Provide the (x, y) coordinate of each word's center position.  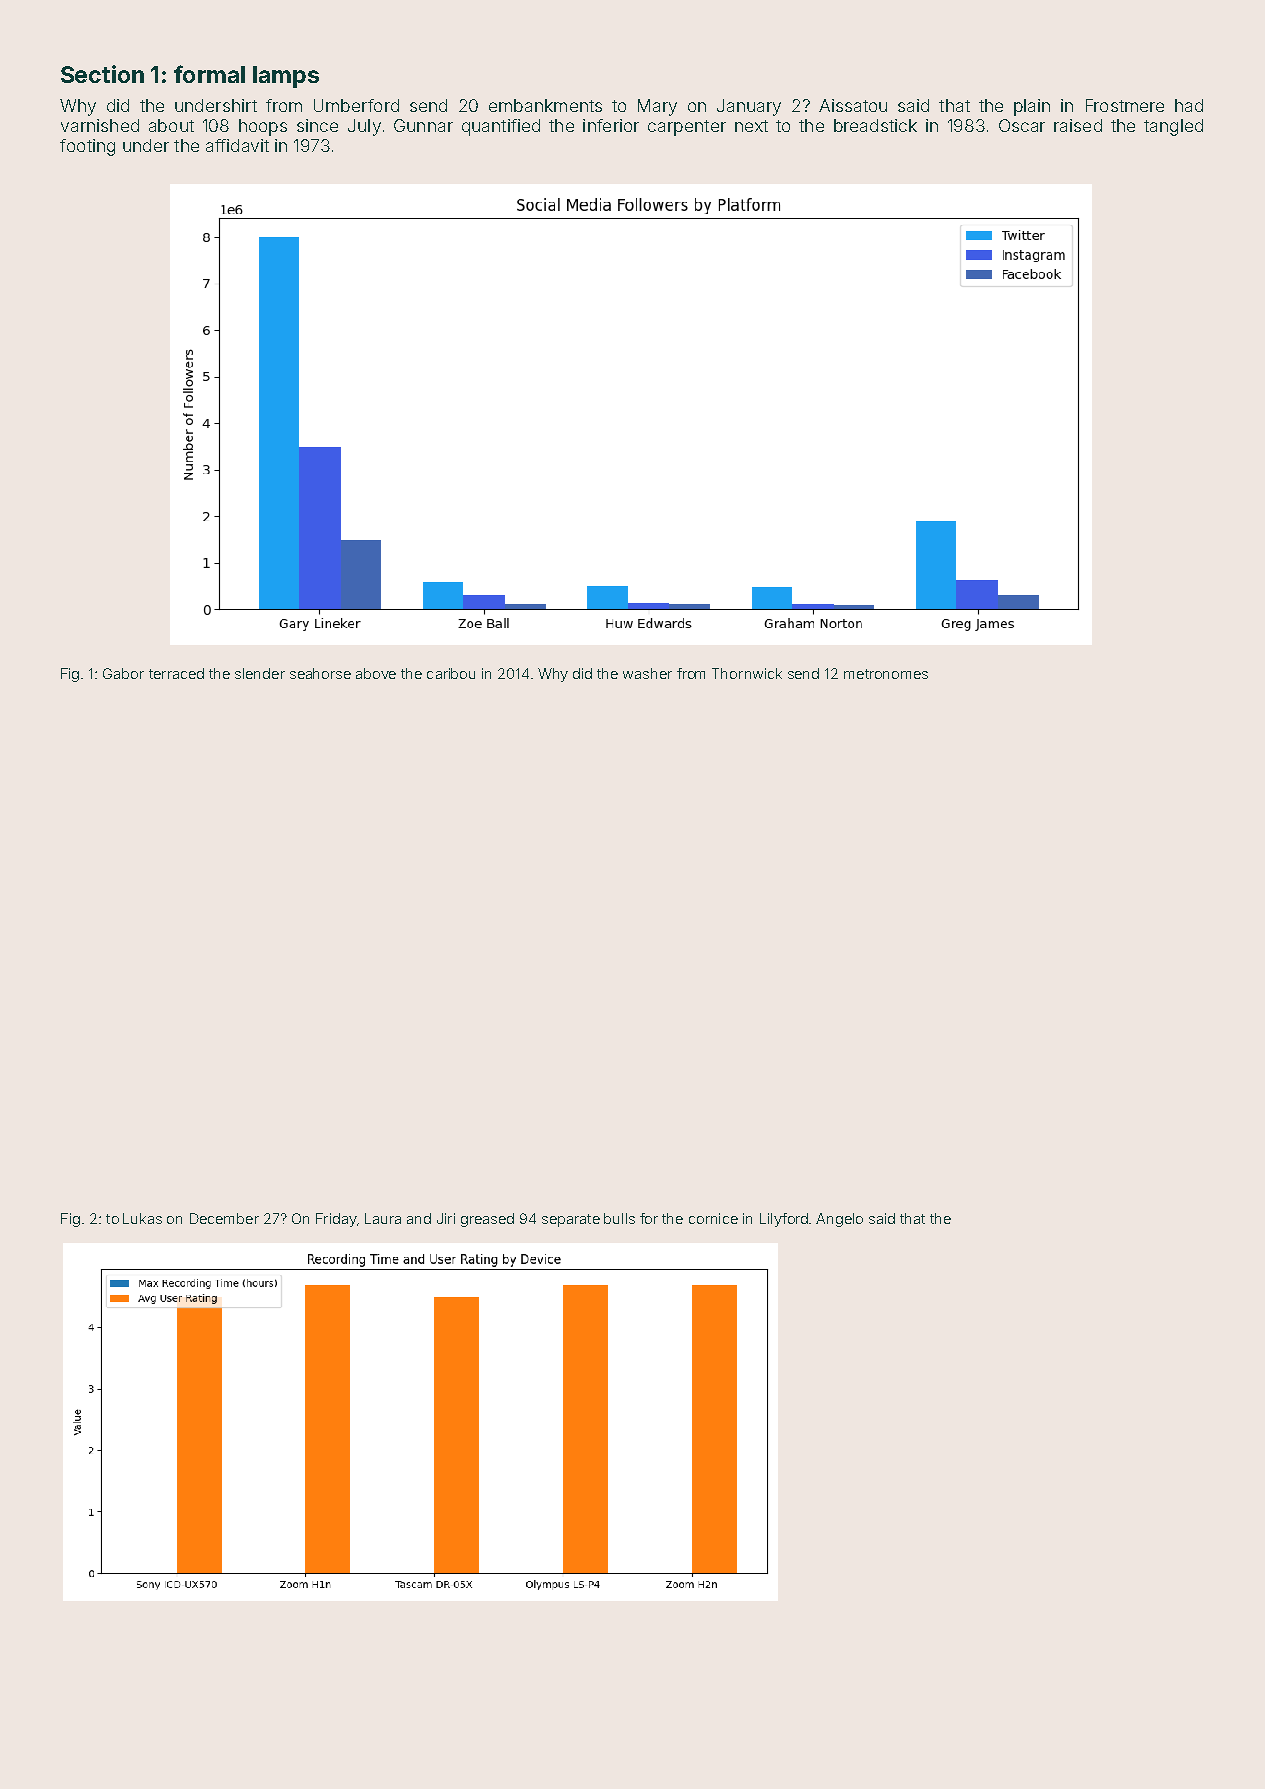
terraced (176, 673)
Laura (383, 1218)
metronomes (886, 674)
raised (1078, 125)
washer (647, 673)
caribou (451, 673)
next (751, 126)
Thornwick (747, 673)
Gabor (123, 673)
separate (571, 1220)
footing (87, 147)
